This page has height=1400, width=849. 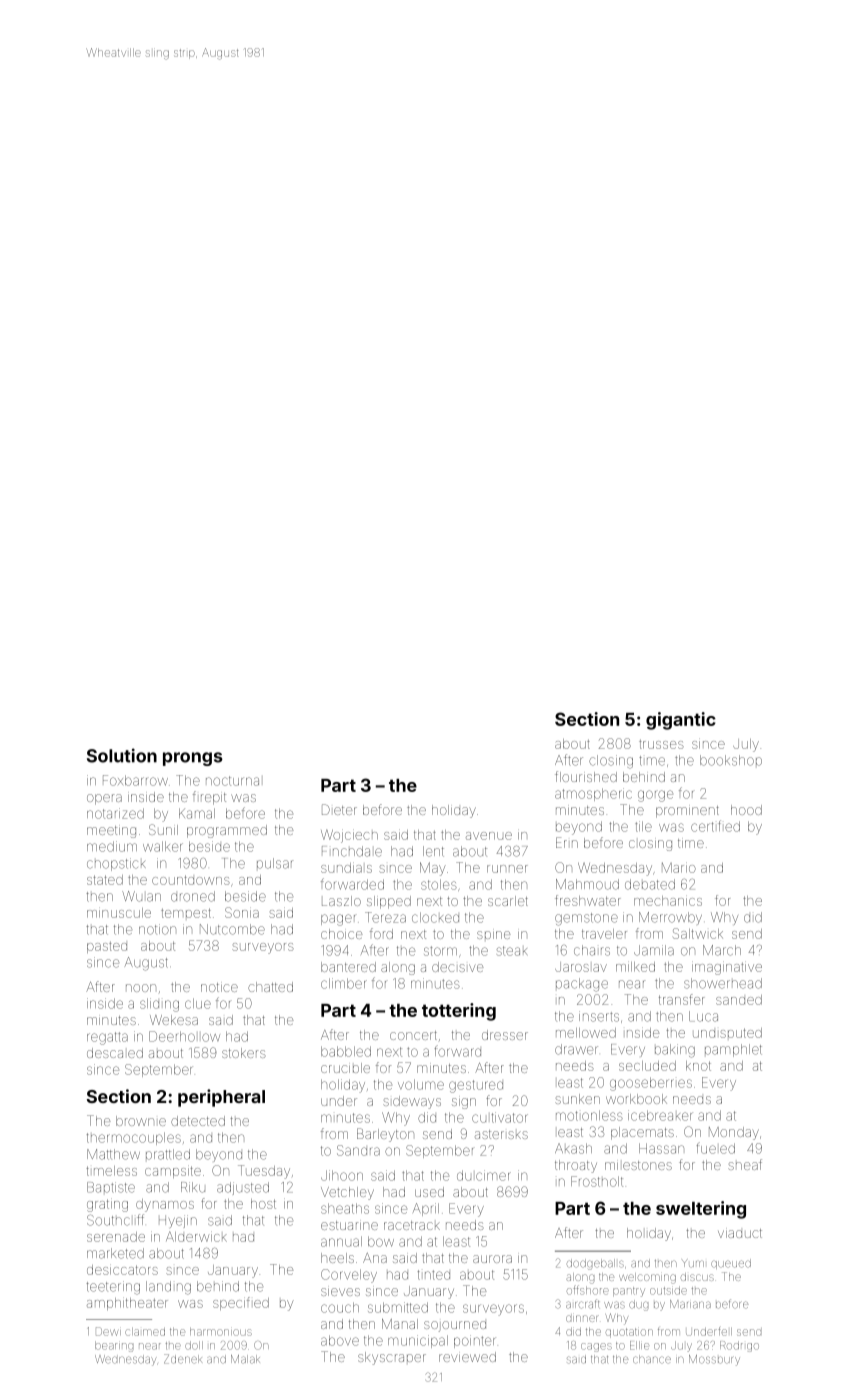 What do you see at coordinates (183, 1359) in the page?
I see `Zdenek` at bounding box center [183, 1359].
